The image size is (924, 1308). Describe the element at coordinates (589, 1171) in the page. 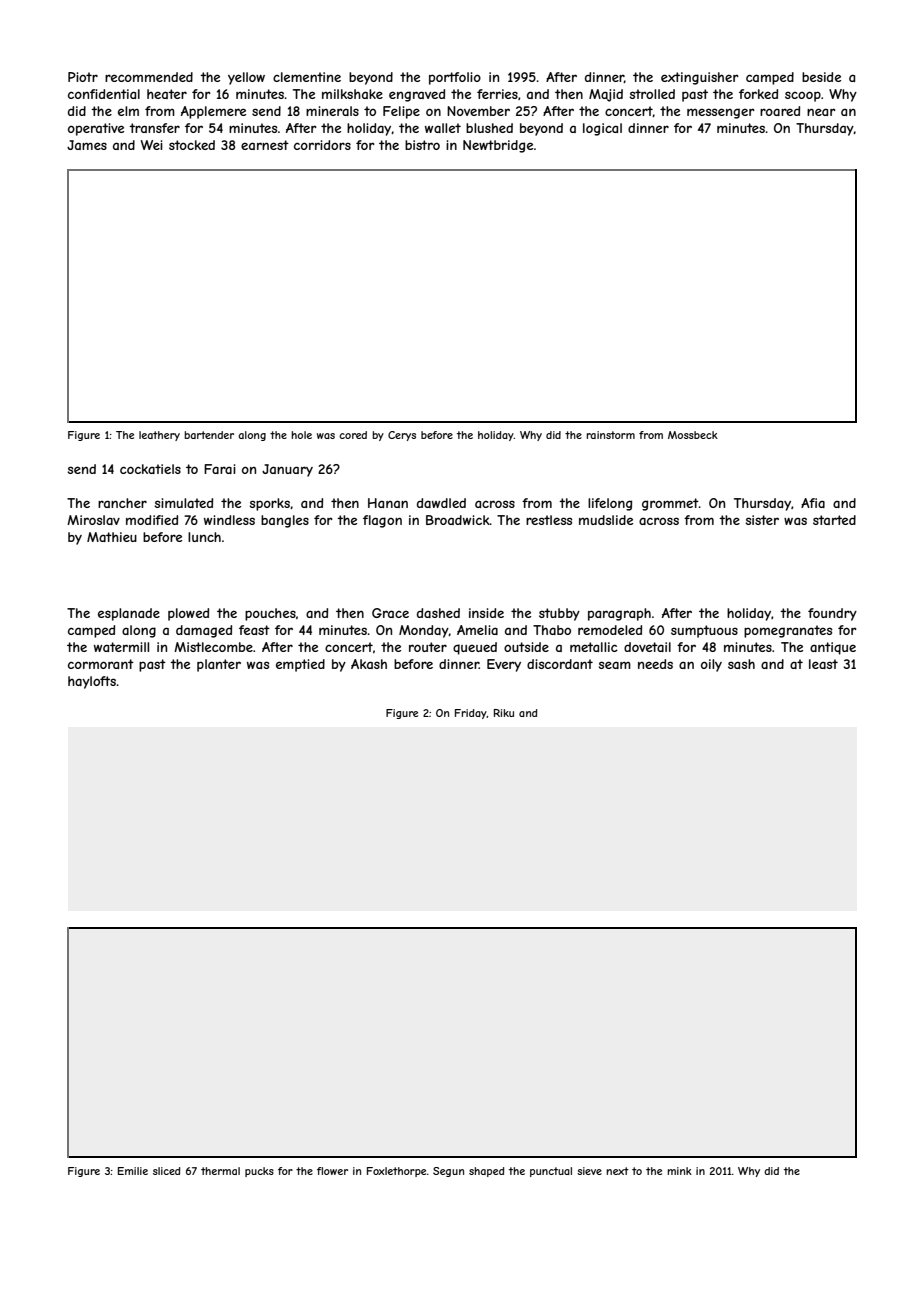

I see `sieve` at that location.
